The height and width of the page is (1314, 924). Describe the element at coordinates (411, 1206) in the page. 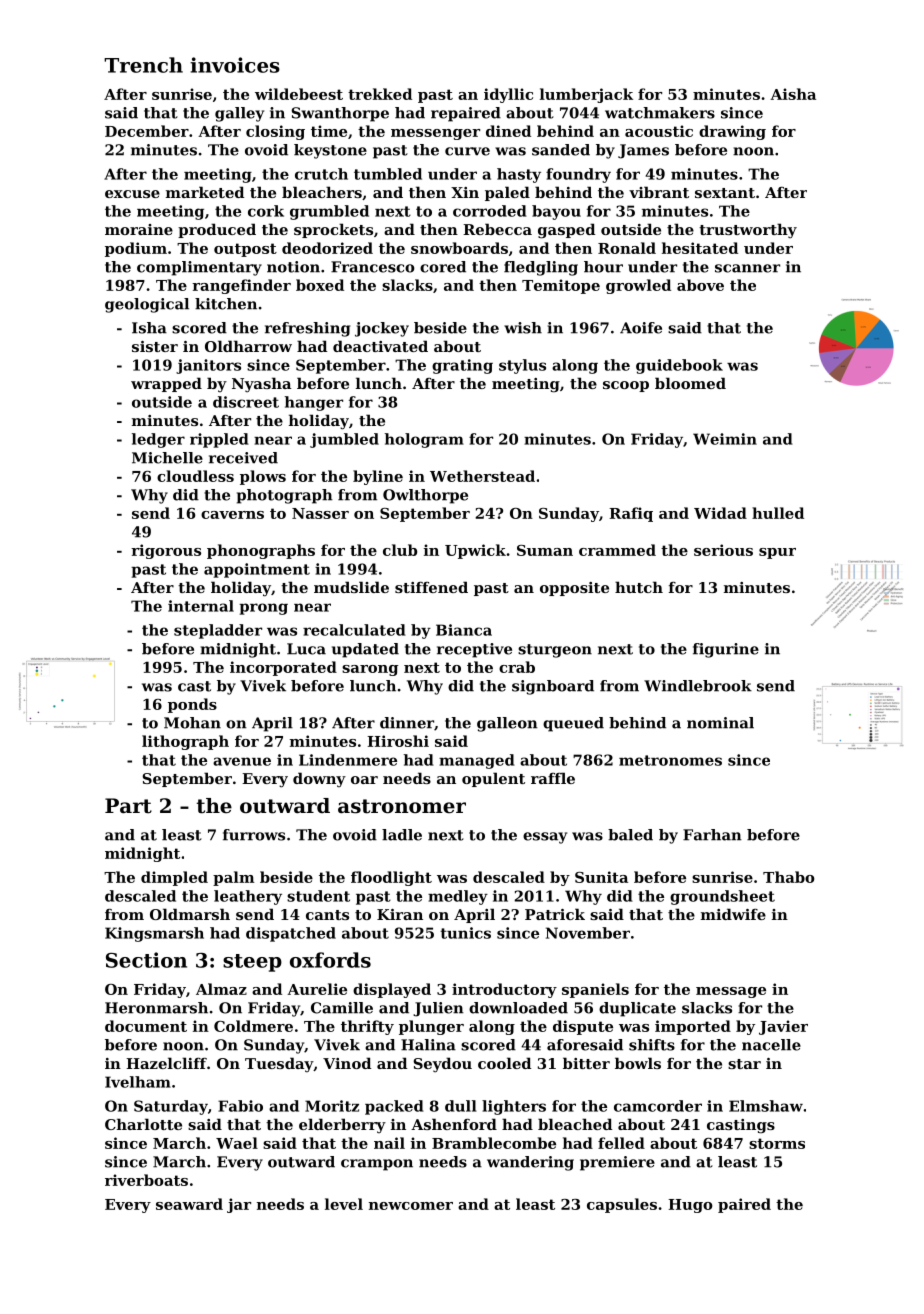

I see `newcomer` at that location.
